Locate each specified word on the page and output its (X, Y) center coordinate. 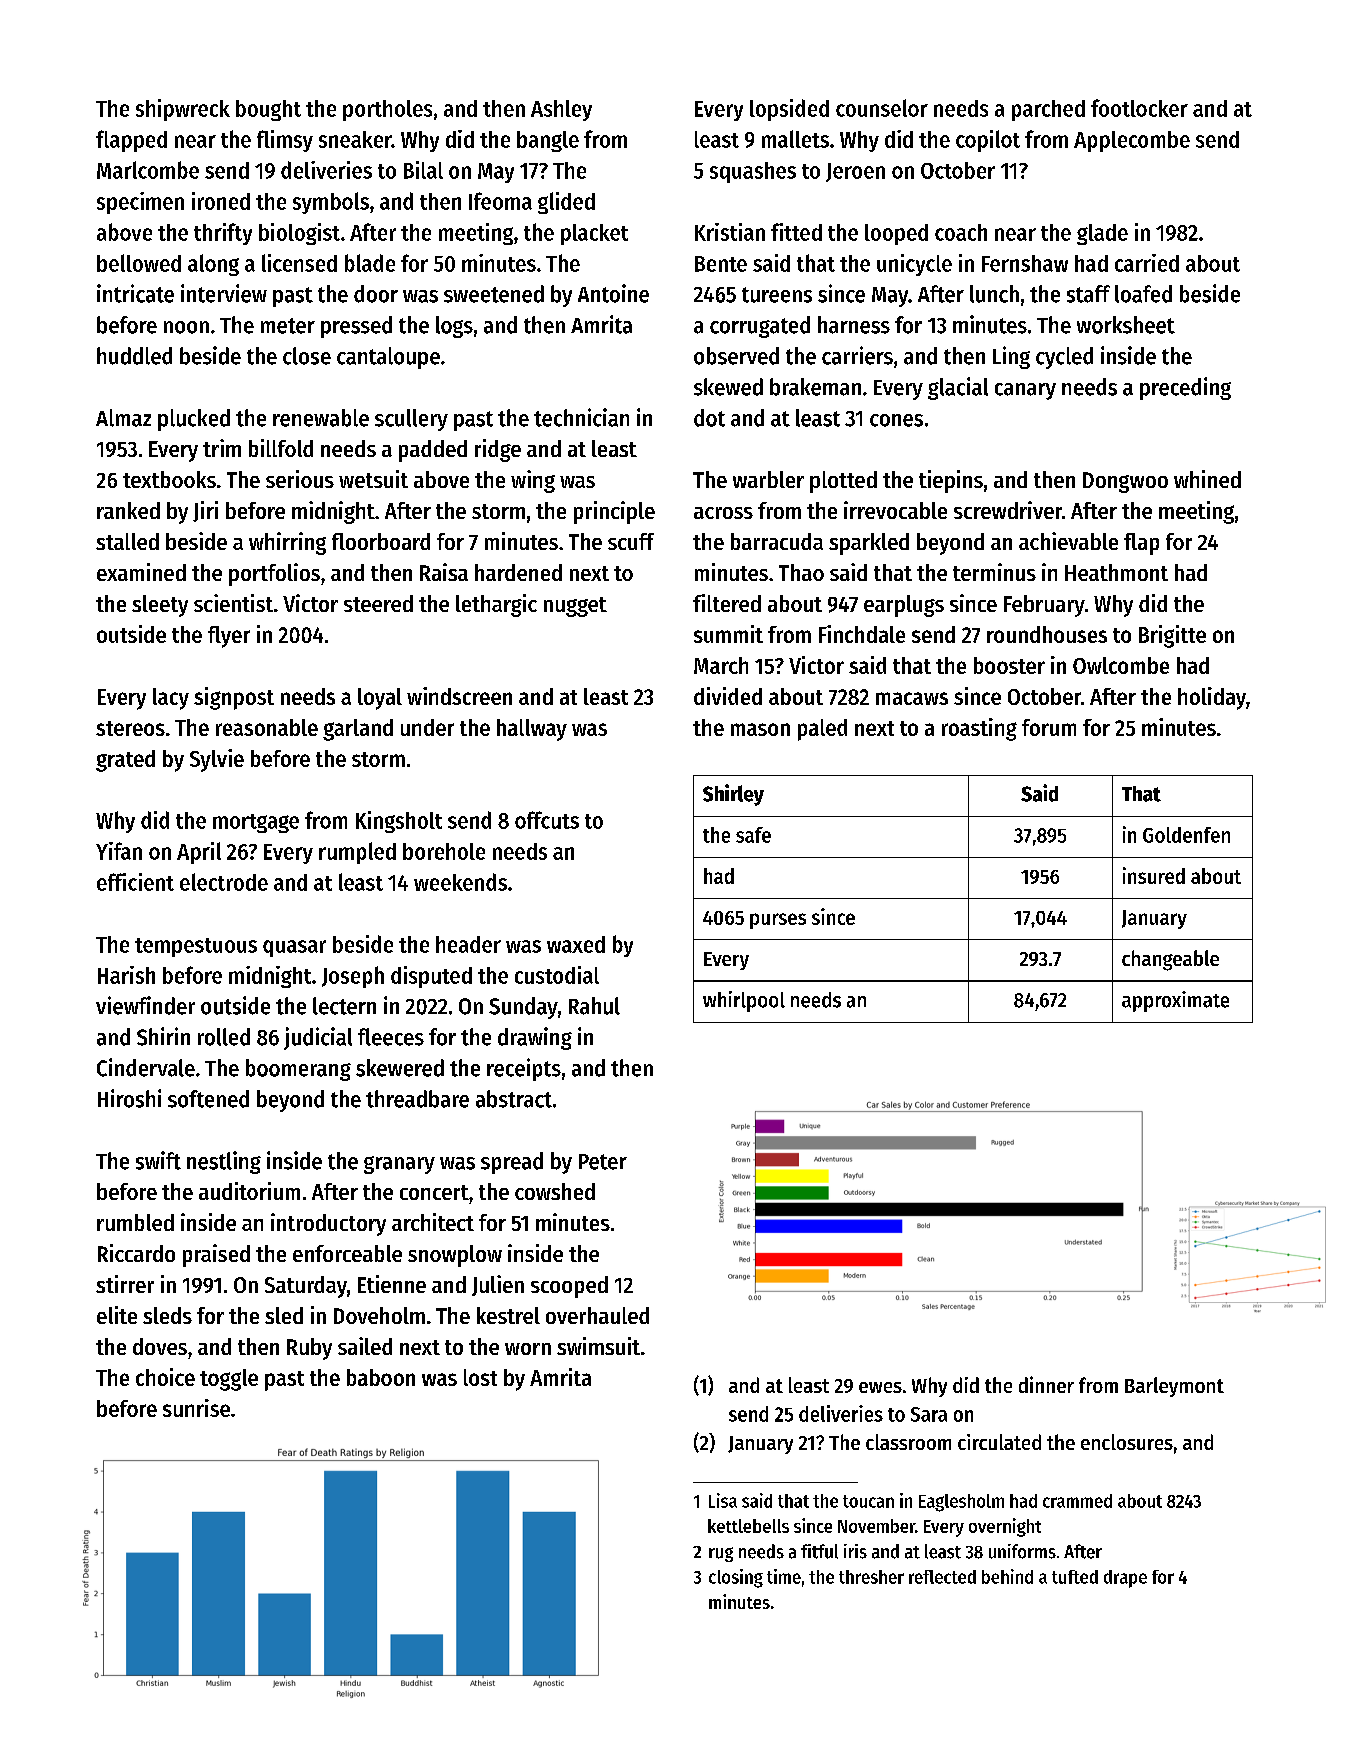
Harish (126, 975)
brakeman (815, 387)
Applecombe (1132, 141)
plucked (194, 420)
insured (1154, 875)
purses (778, 921)
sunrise (196, 1408)
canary (1025, 391)
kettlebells (748, 1526)
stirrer (125, 1284)
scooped (569, 1287)
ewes (880, 1387)
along (213, 265)
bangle (548, 141)
